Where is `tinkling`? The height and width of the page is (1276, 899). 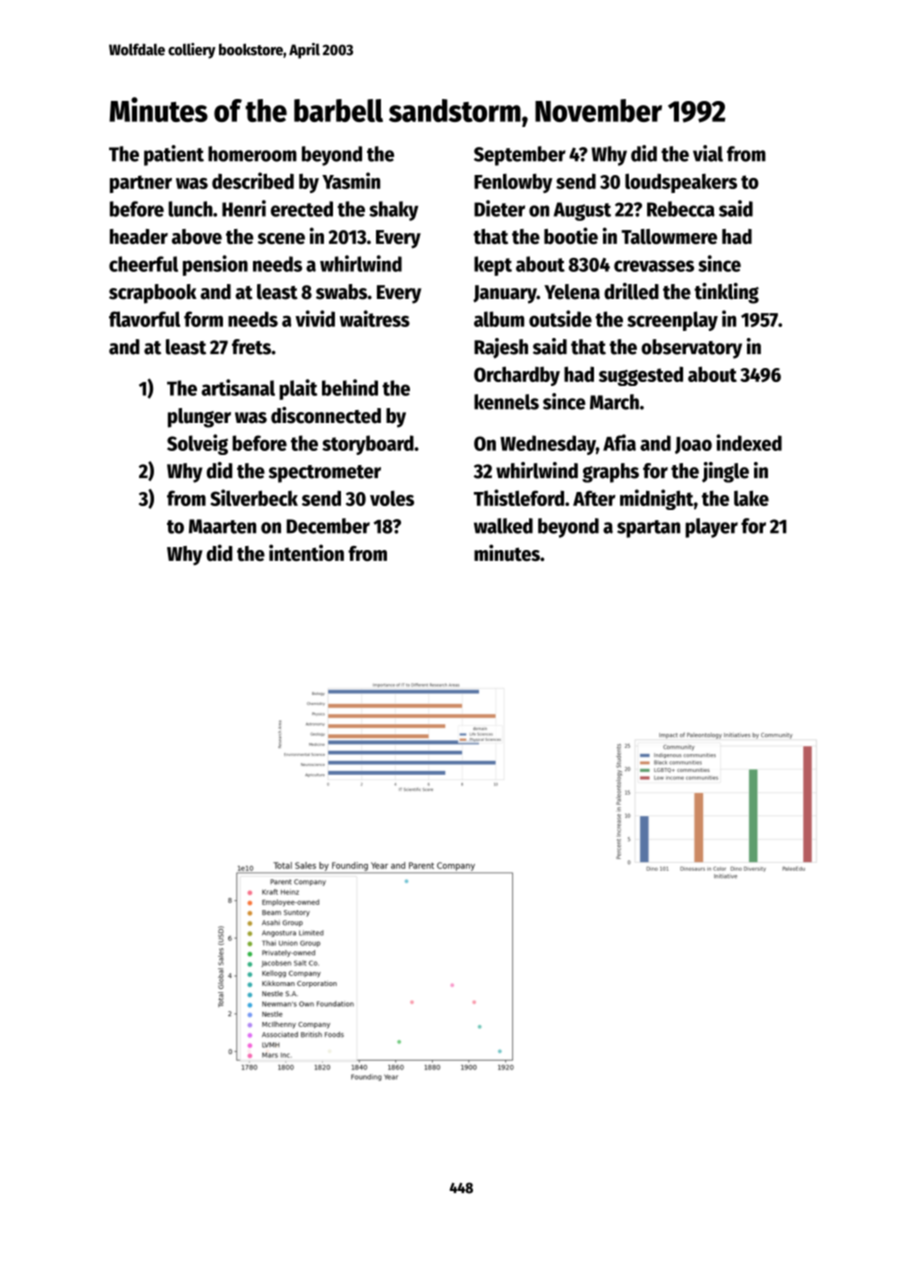
tinkling is located at coordinates (726, 293).
